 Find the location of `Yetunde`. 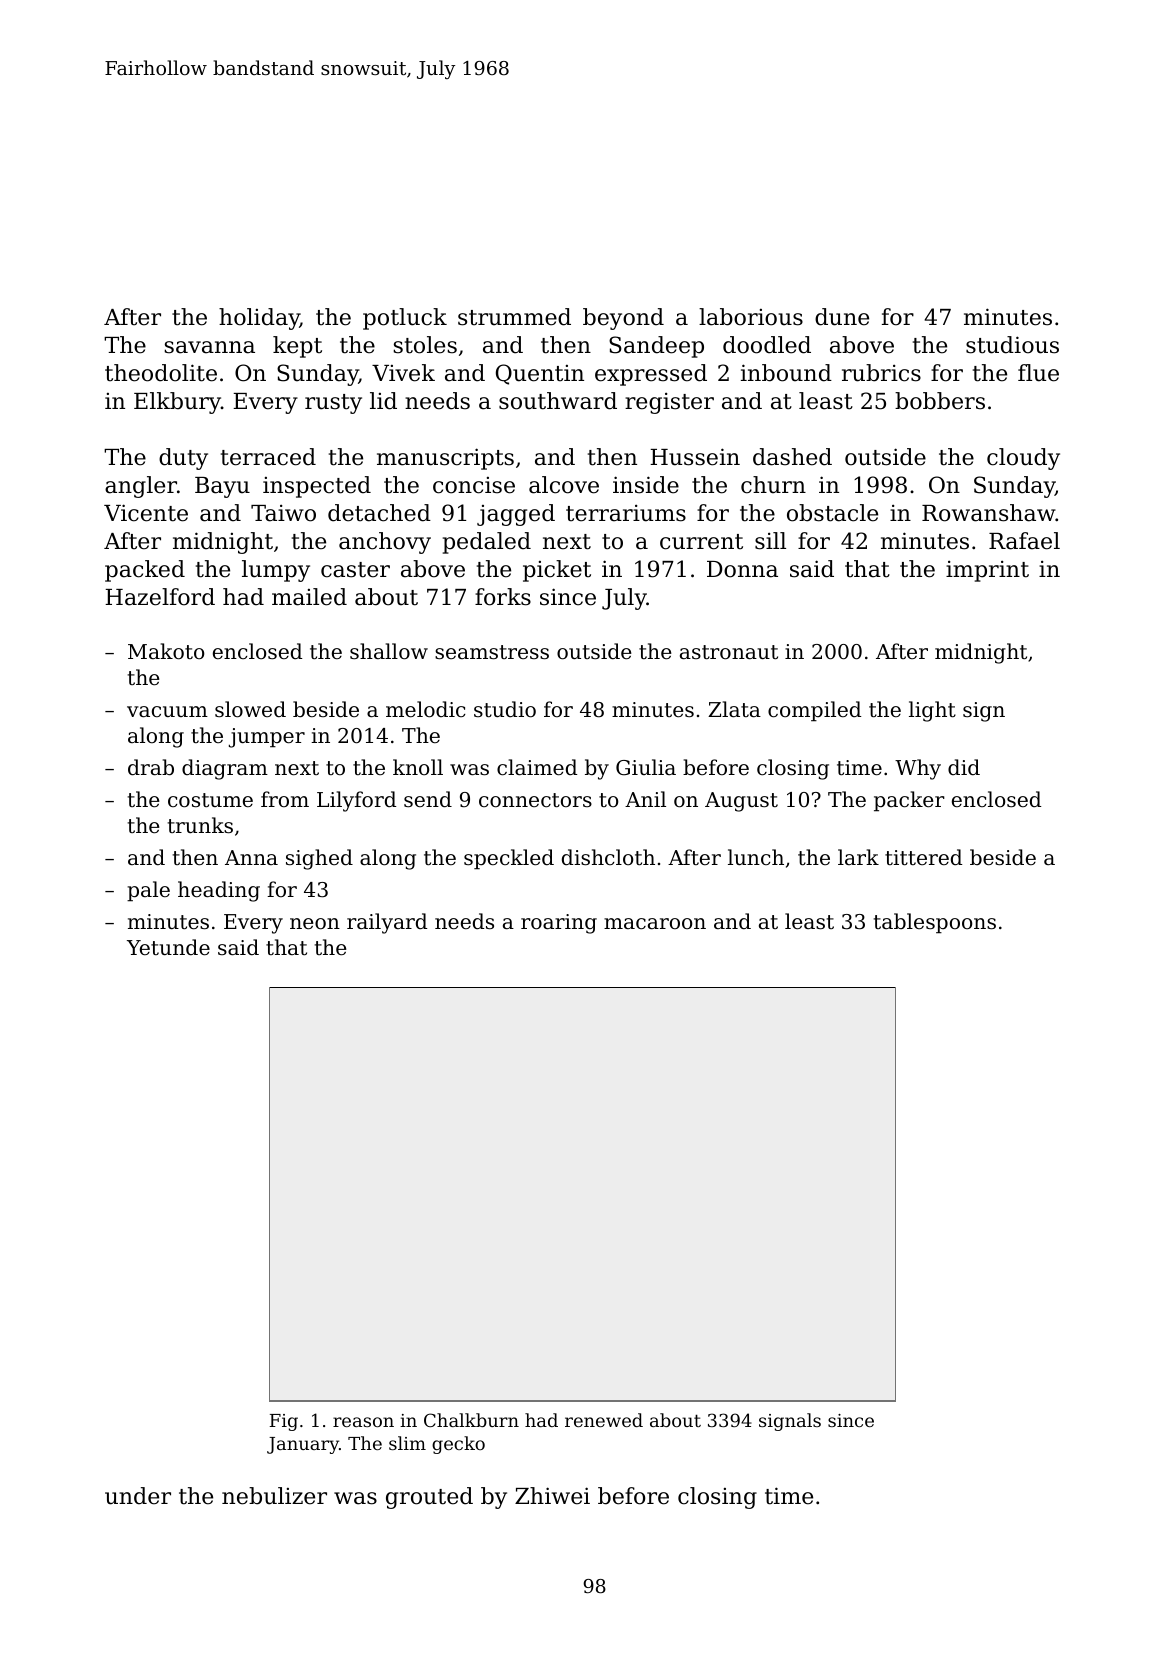

Yetunde is located at coordinates (168, 947).
